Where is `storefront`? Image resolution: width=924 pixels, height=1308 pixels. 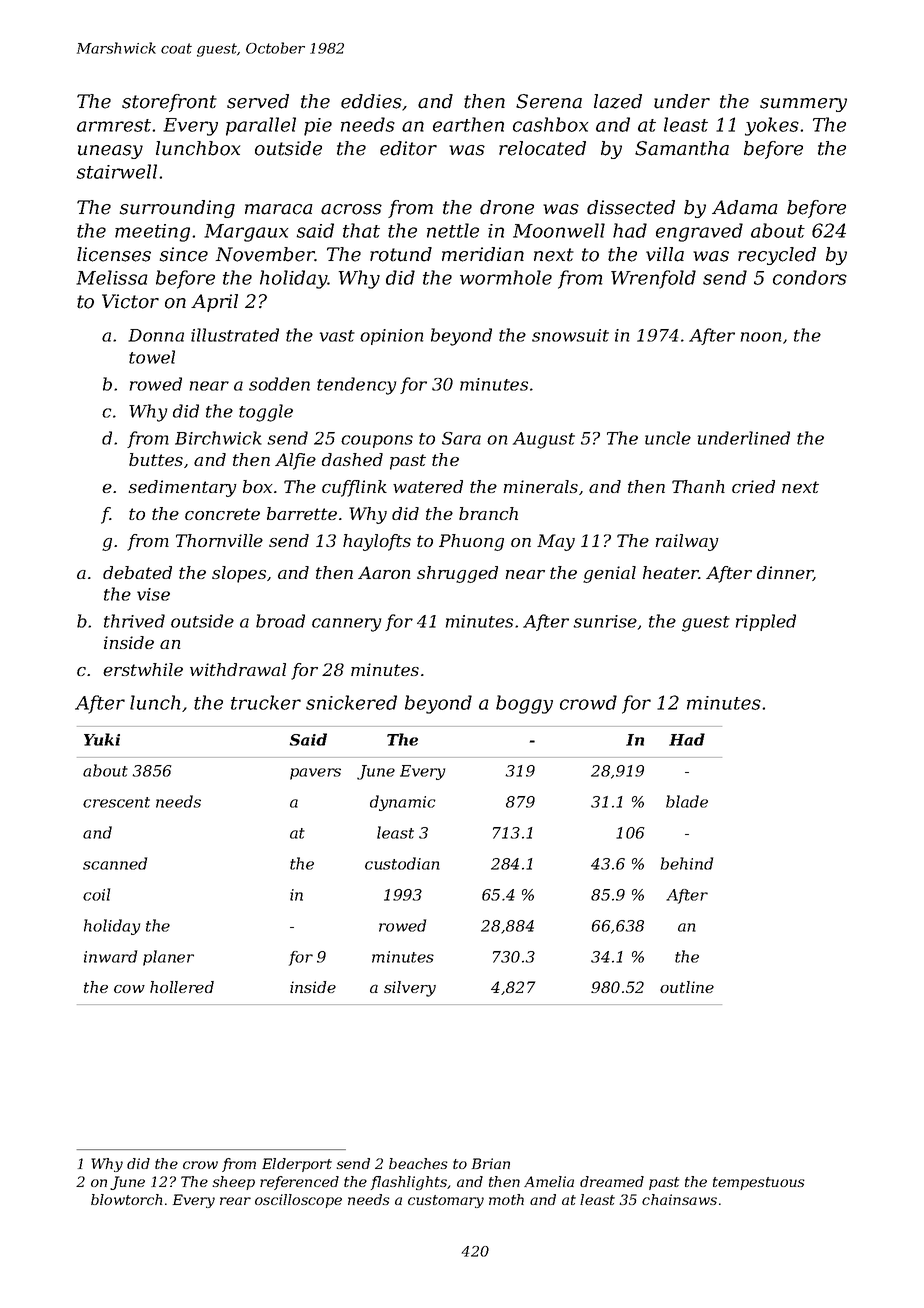
storefront is located at coordinates (169, 103).
